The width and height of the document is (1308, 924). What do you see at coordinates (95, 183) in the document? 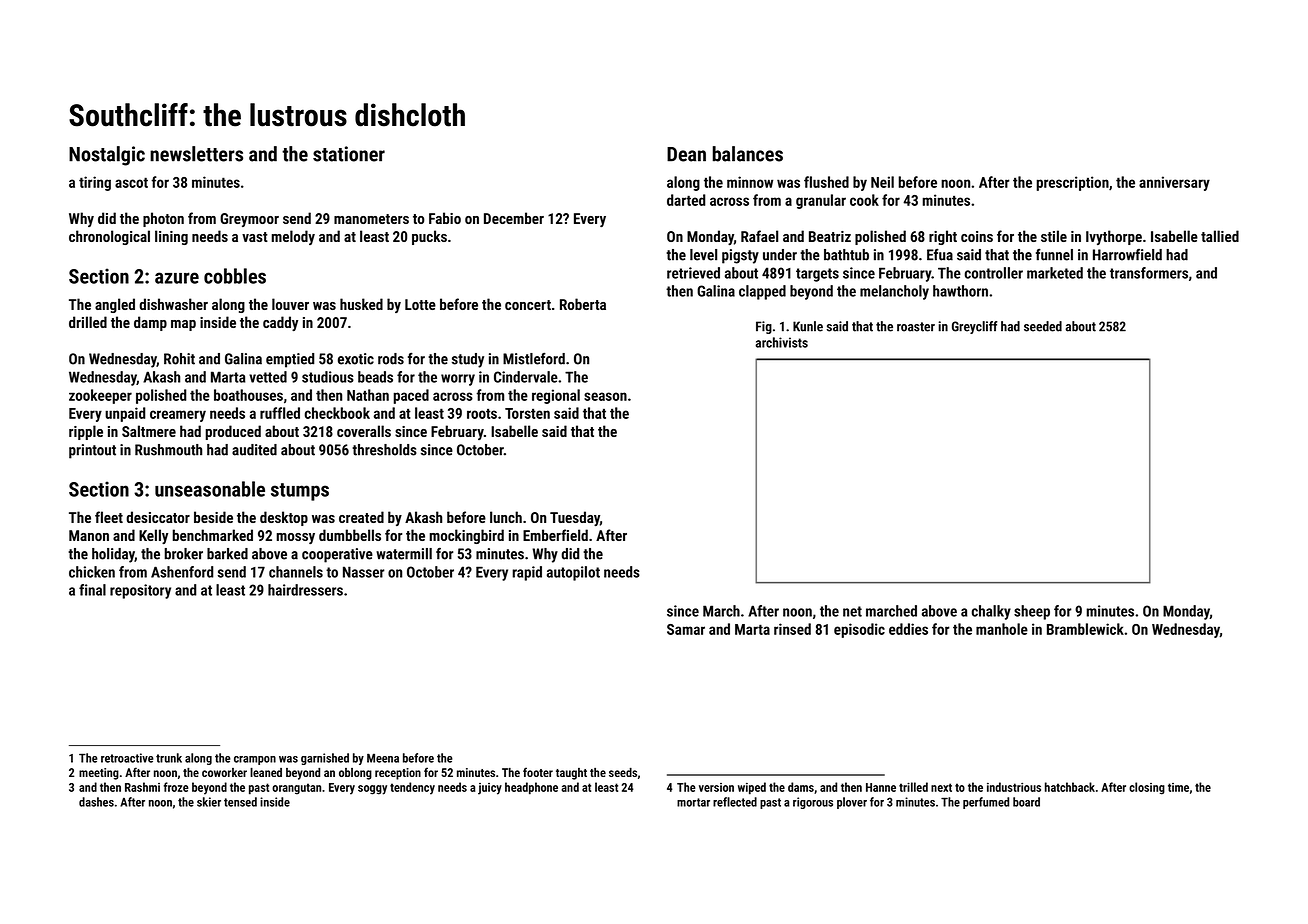
I see `tiring` at bounding box center [95, 183].
